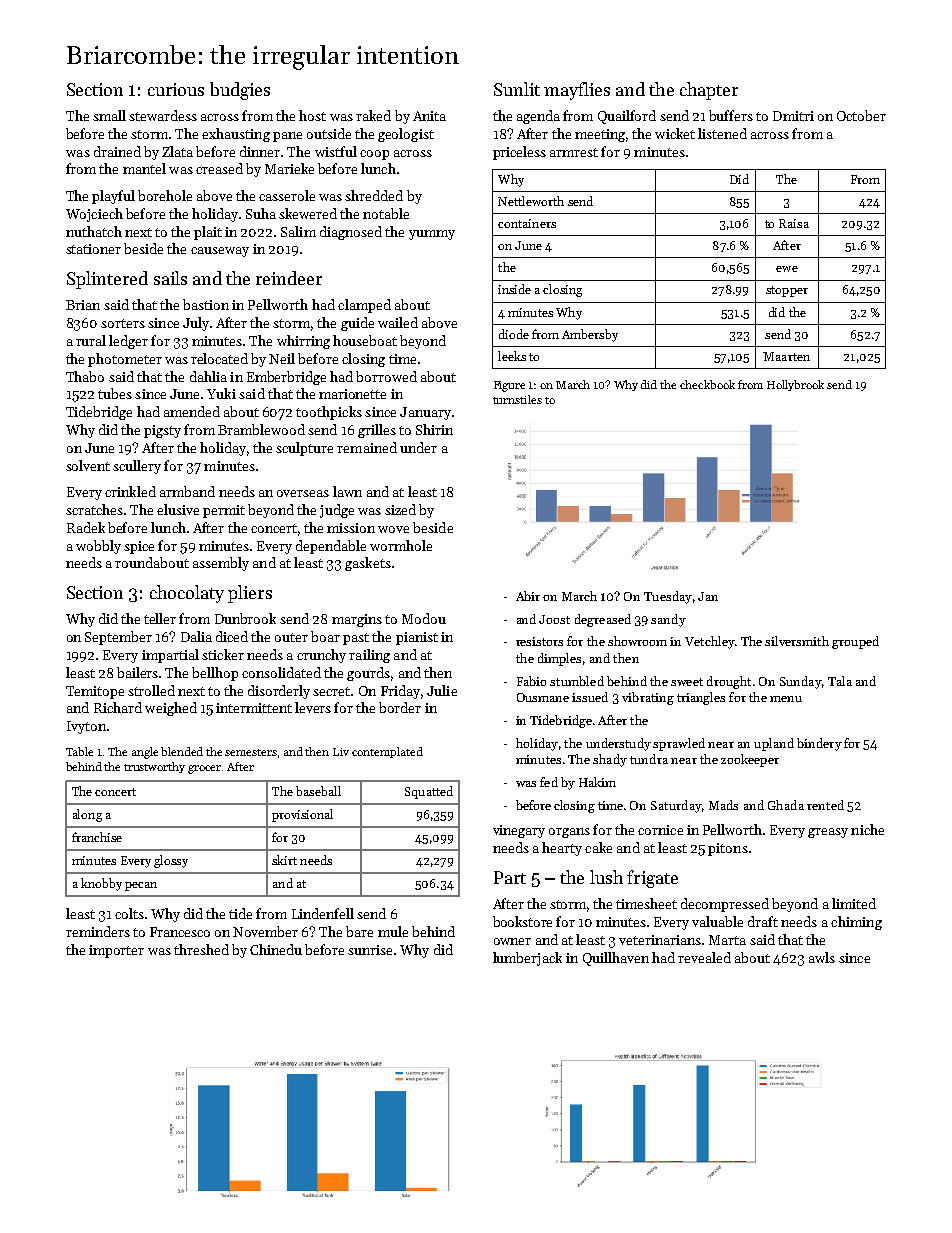 Image resolution: width=952 pixels, height=1233 pixels. Describe the element at coordinates (113, 197) in the document. I see `playful` at that location.
